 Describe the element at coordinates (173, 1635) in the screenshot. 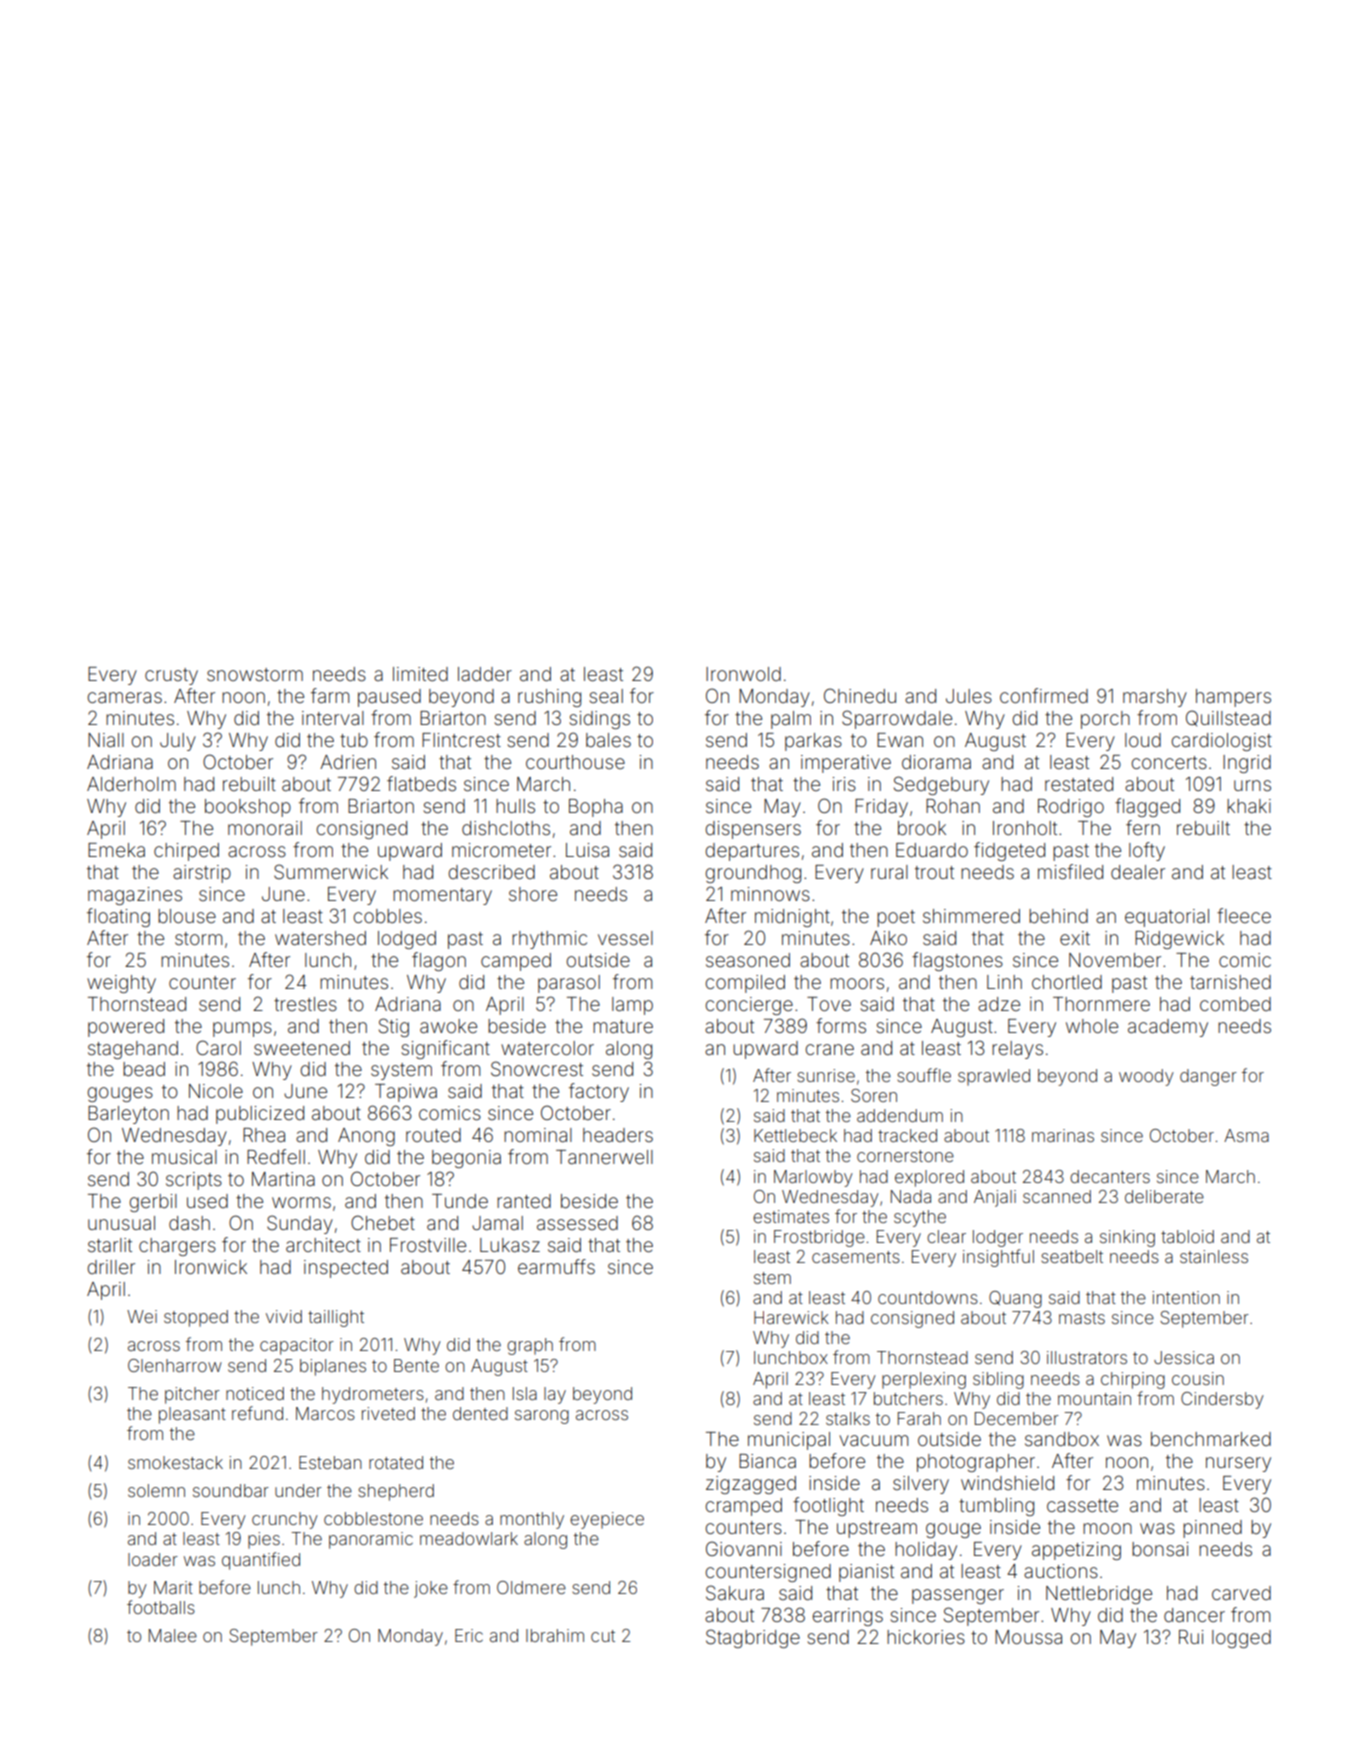

I see `Malee` at that location.
